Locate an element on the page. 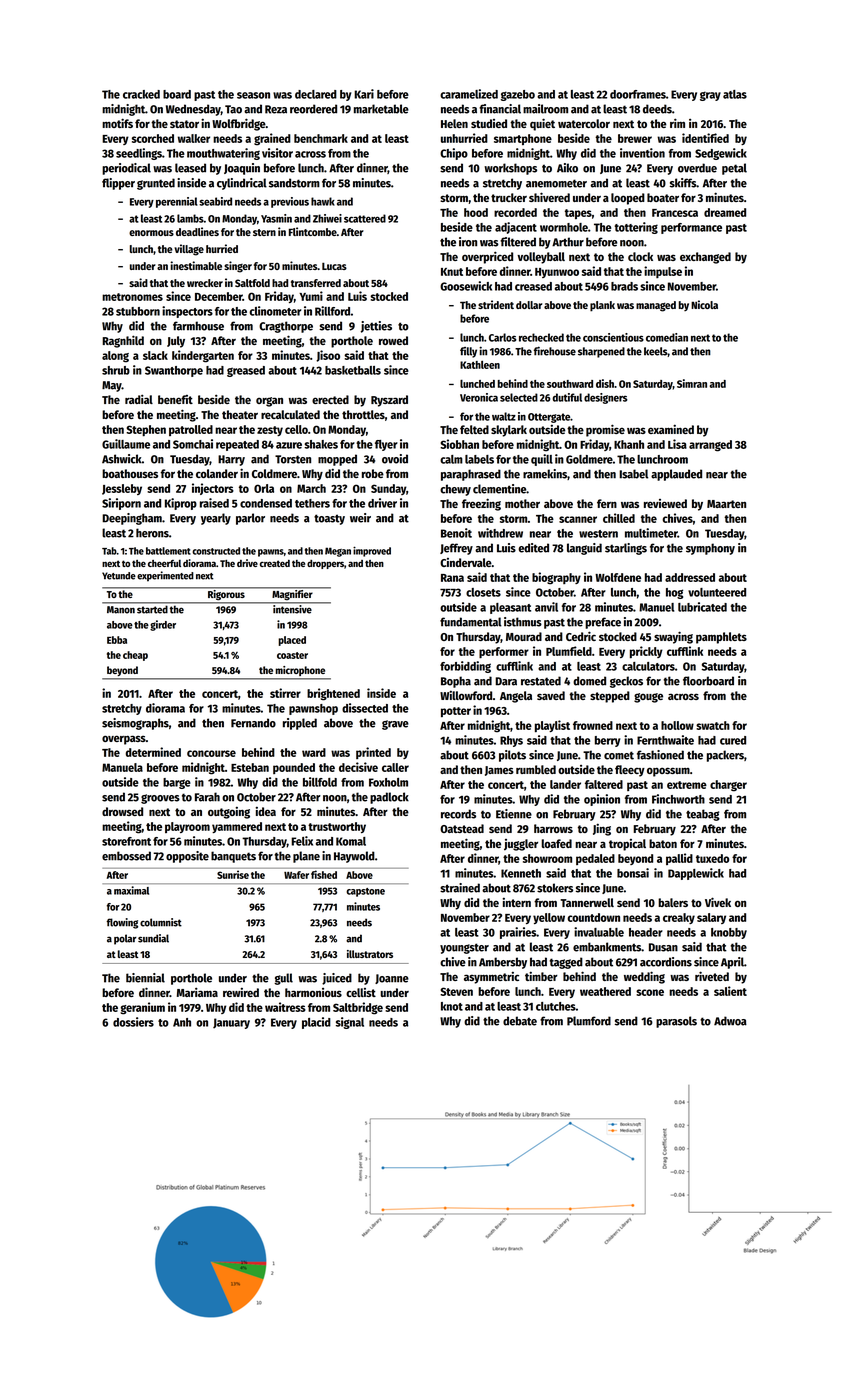  trustworthy is located at coordinates (337, 827).
